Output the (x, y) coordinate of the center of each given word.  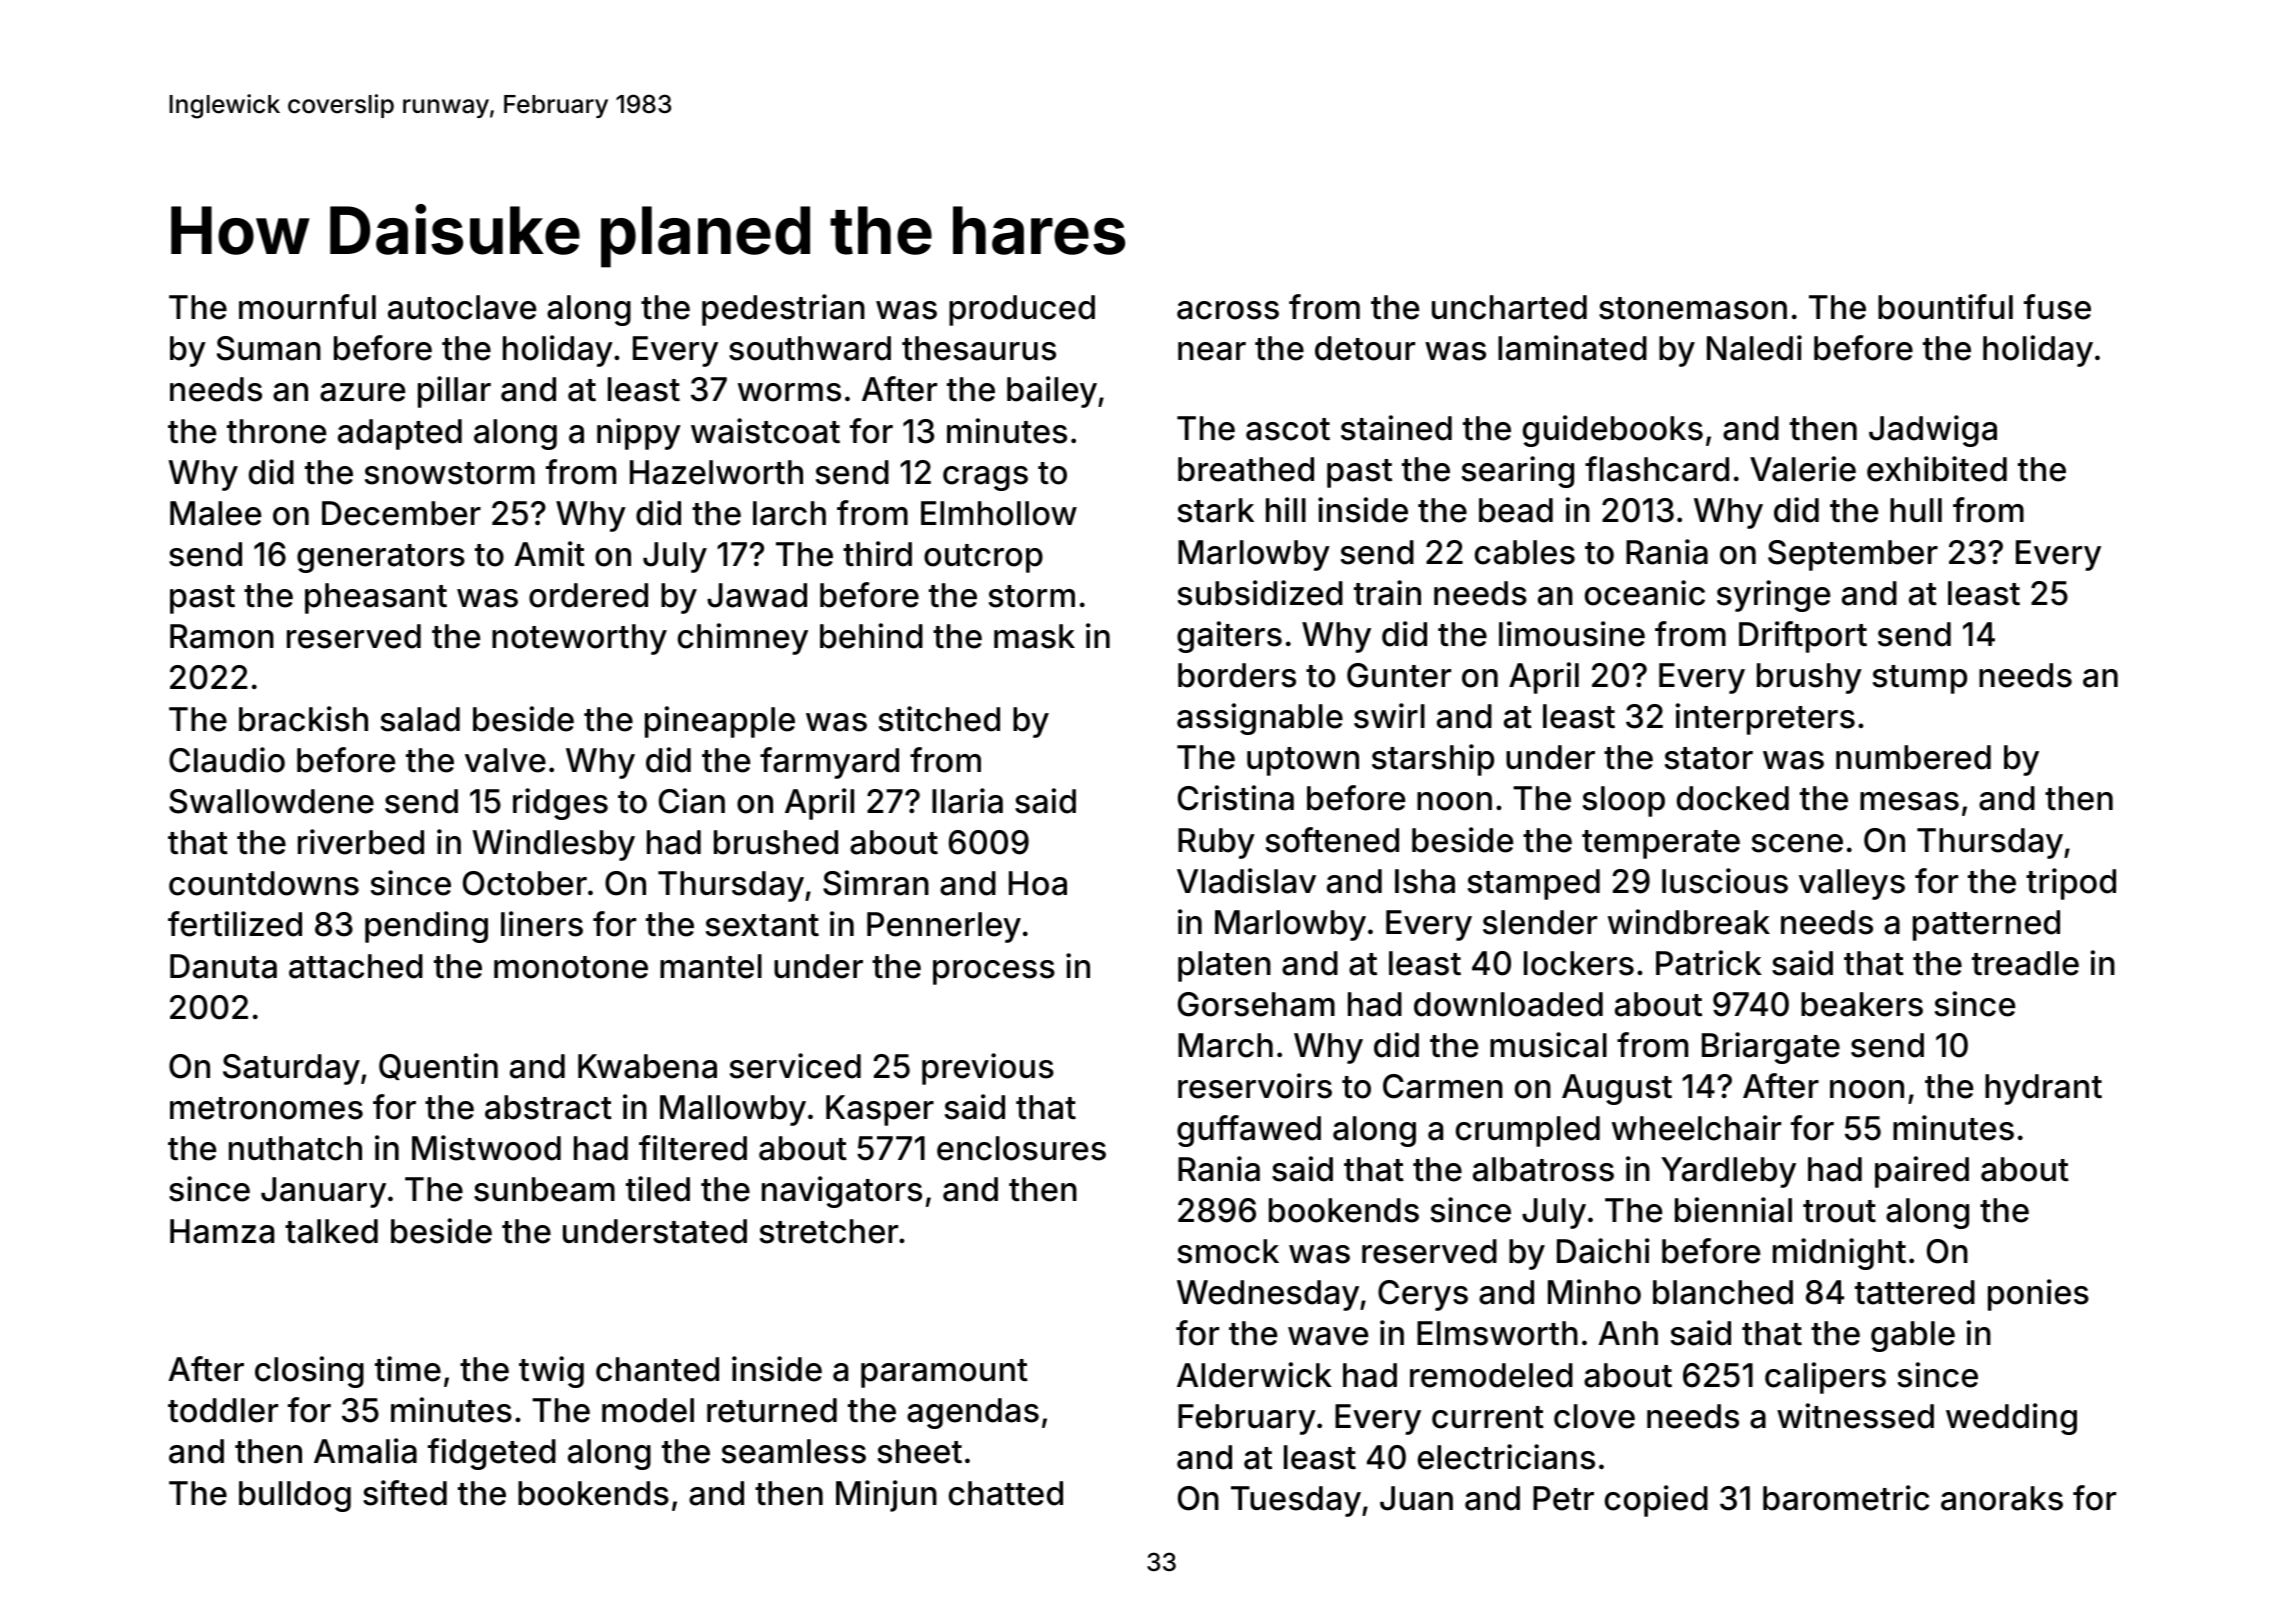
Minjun (886, 1496)
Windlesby (553, 845)
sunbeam (544, 1189)
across (1228, 310)
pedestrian (783, 310)
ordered (588, 595)
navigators (842, 1192)
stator (1709, 758)
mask (1034, 636)
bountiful (1945, 307)
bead (1516, 510)
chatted (1006, 1493)
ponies (2038, 1295)
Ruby (1216, 843)
